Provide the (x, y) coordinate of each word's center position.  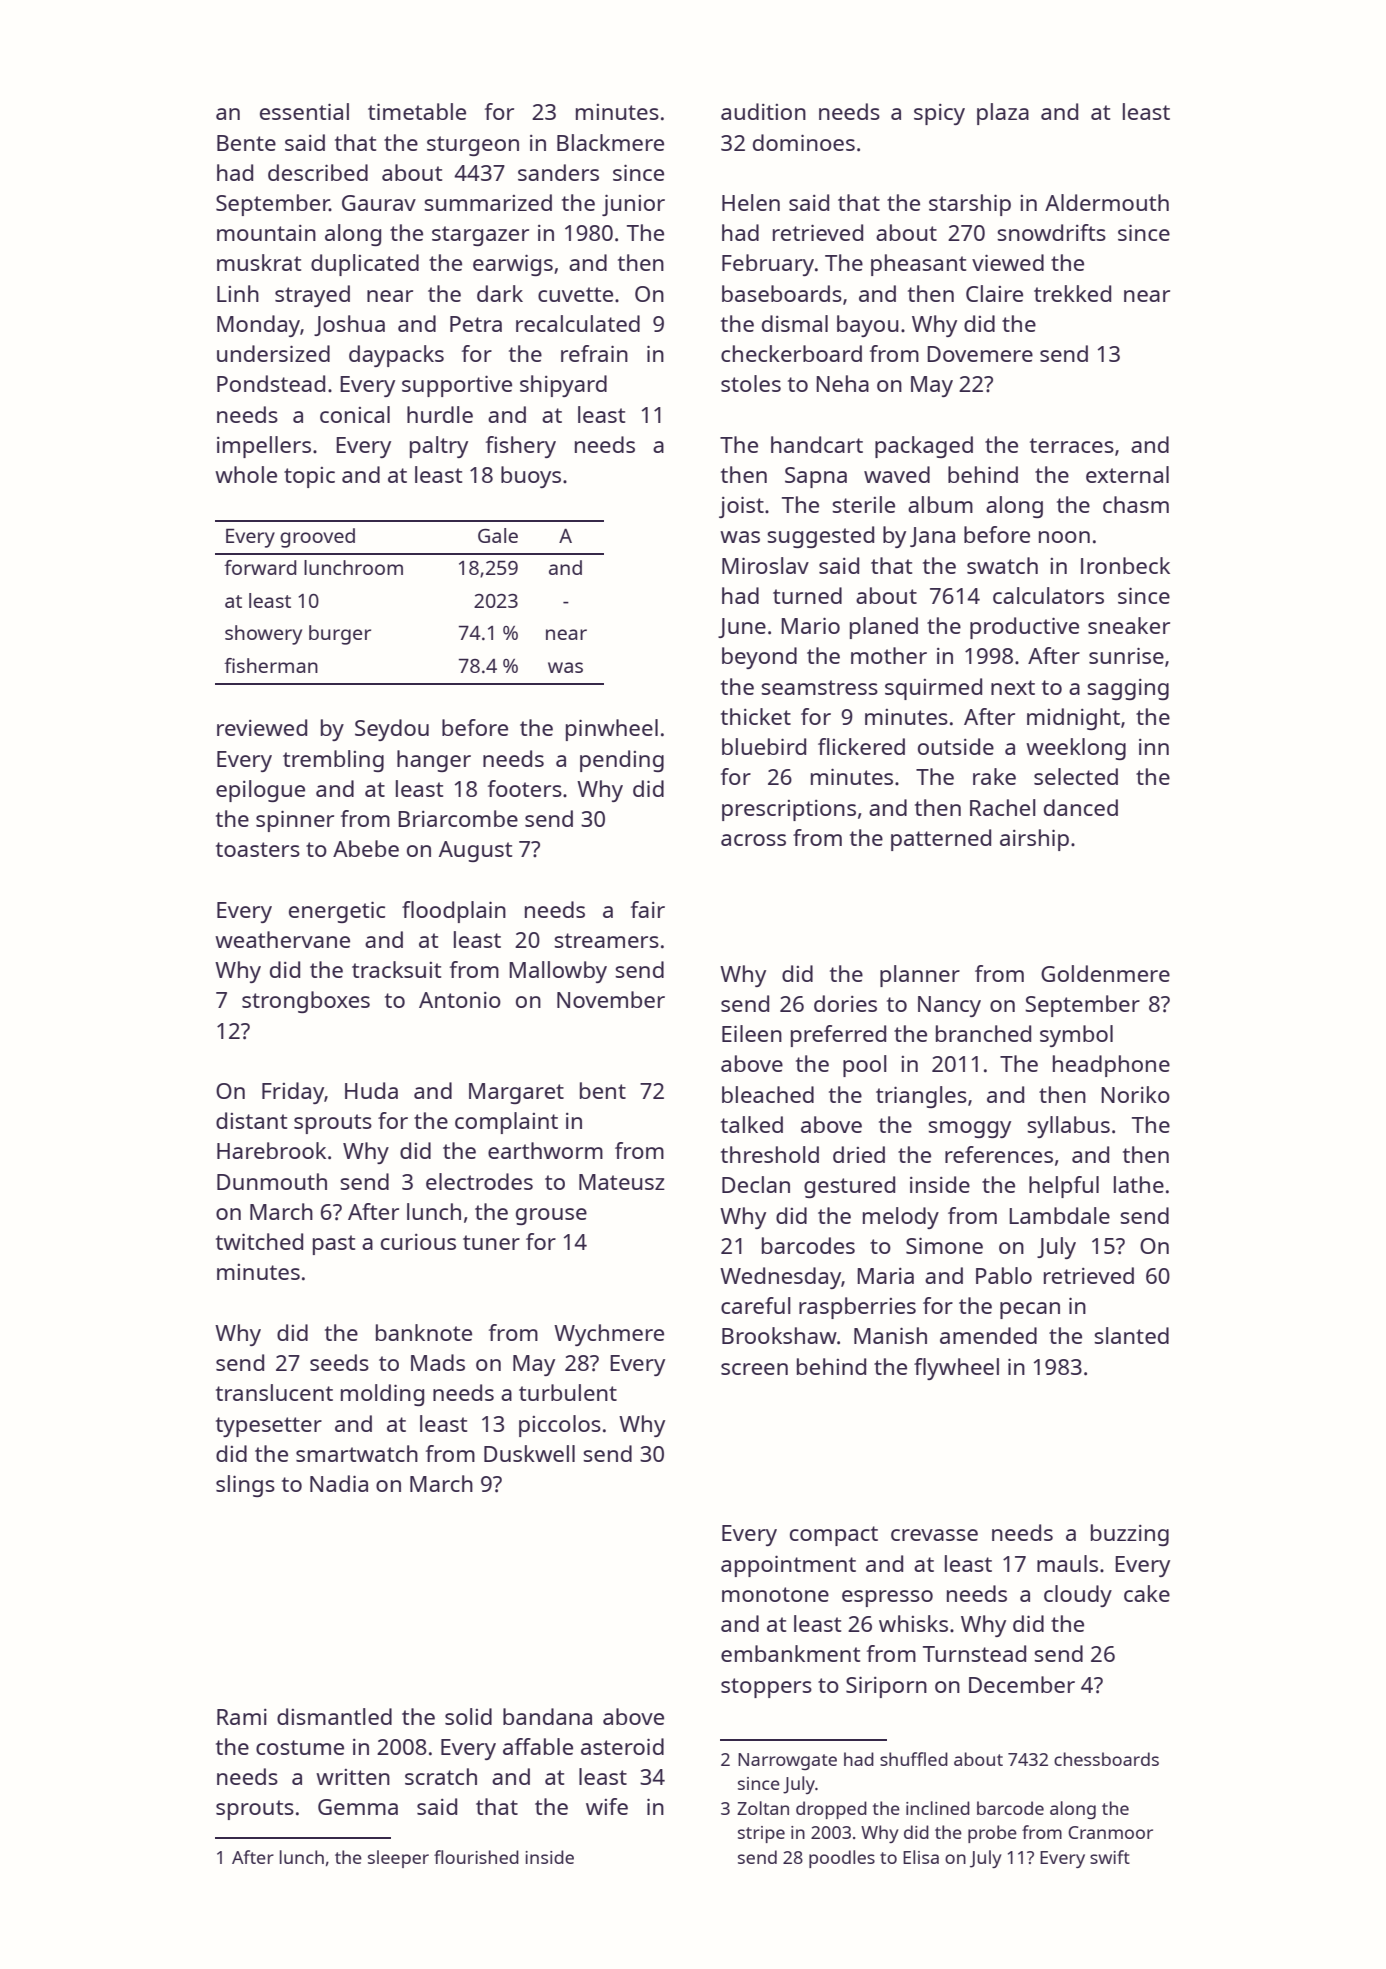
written (353, 1777)
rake (994, 776)
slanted (1131, 1335)
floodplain (454, 912)
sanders (558, 172)
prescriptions (789, 810)
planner (920, 976)
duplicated (365, 265)
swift (1110, 1857)
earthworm (545, 1150)
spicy (939, 114)
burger (340, 635)
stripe (761, 1834)
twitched (259, 1241)
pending (622, 761)
